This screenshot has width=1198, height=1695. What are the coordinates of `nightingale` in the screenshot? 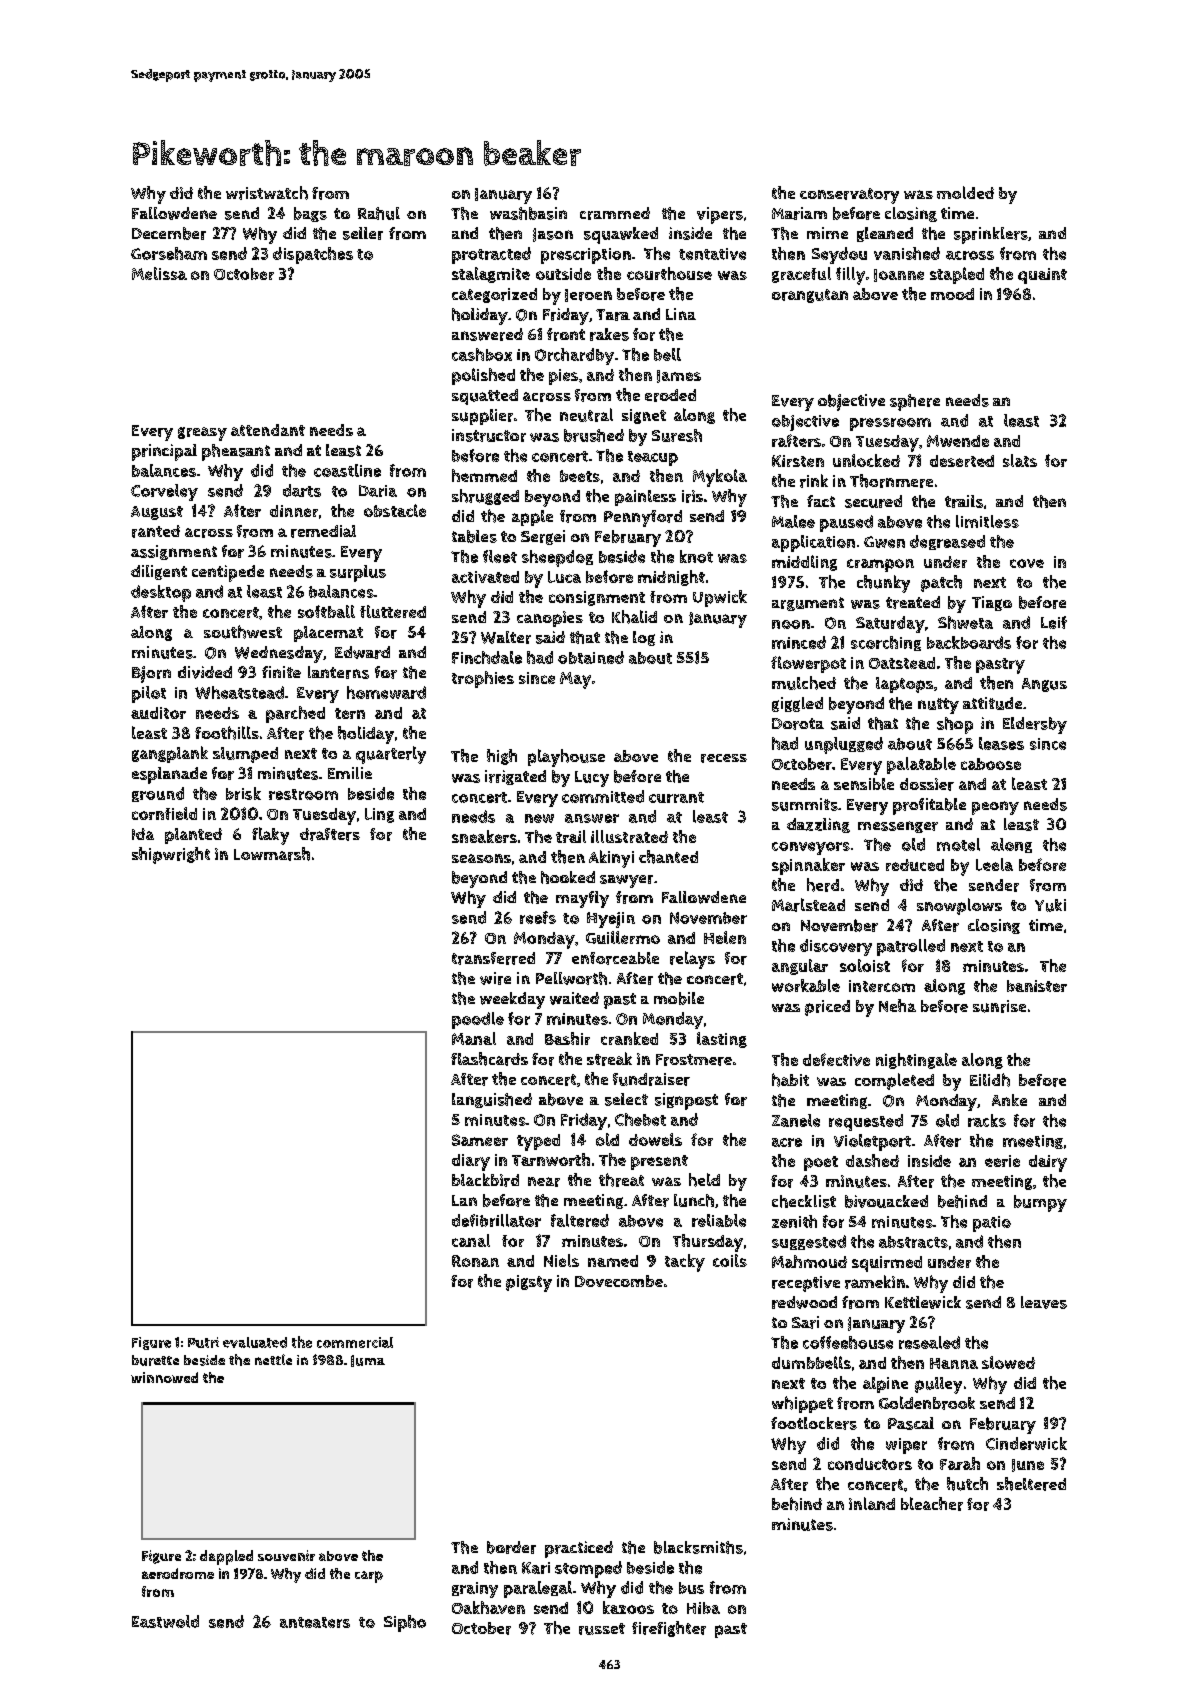 It's located at (916, 1061).
